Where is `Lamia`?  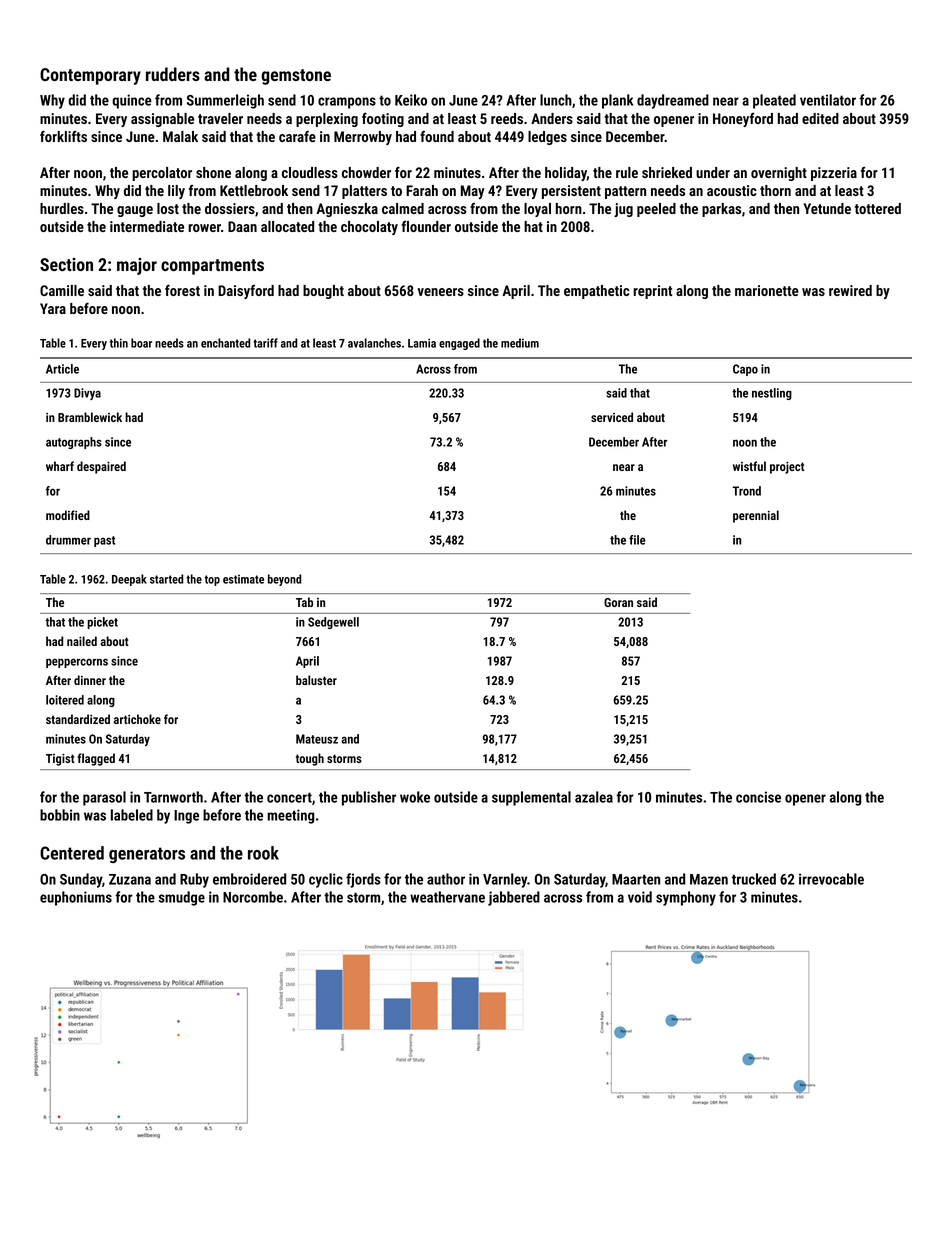 Lamia is located at coordinates (422, 343).
